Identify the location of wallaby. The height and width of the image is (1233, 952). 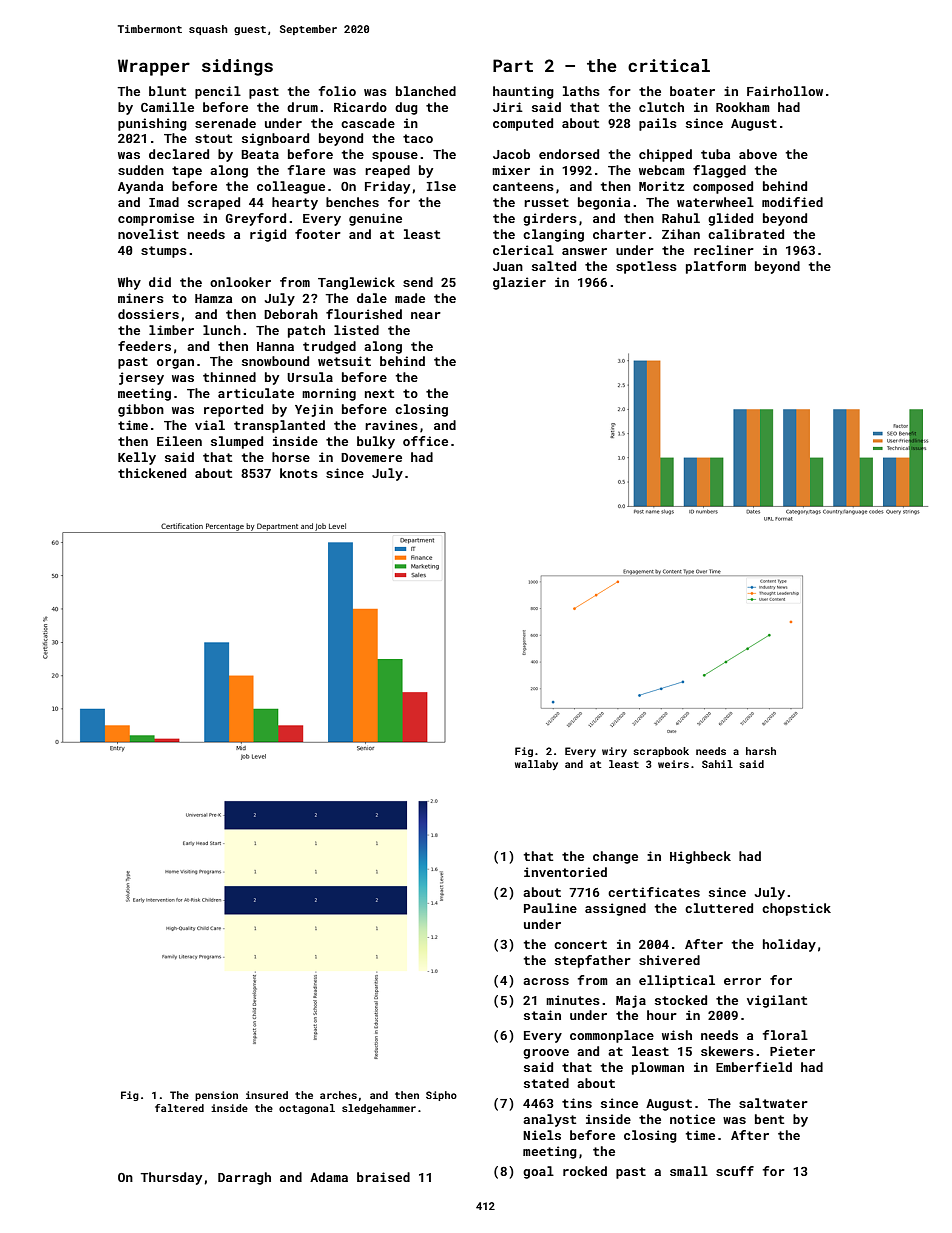
(536, 765).
